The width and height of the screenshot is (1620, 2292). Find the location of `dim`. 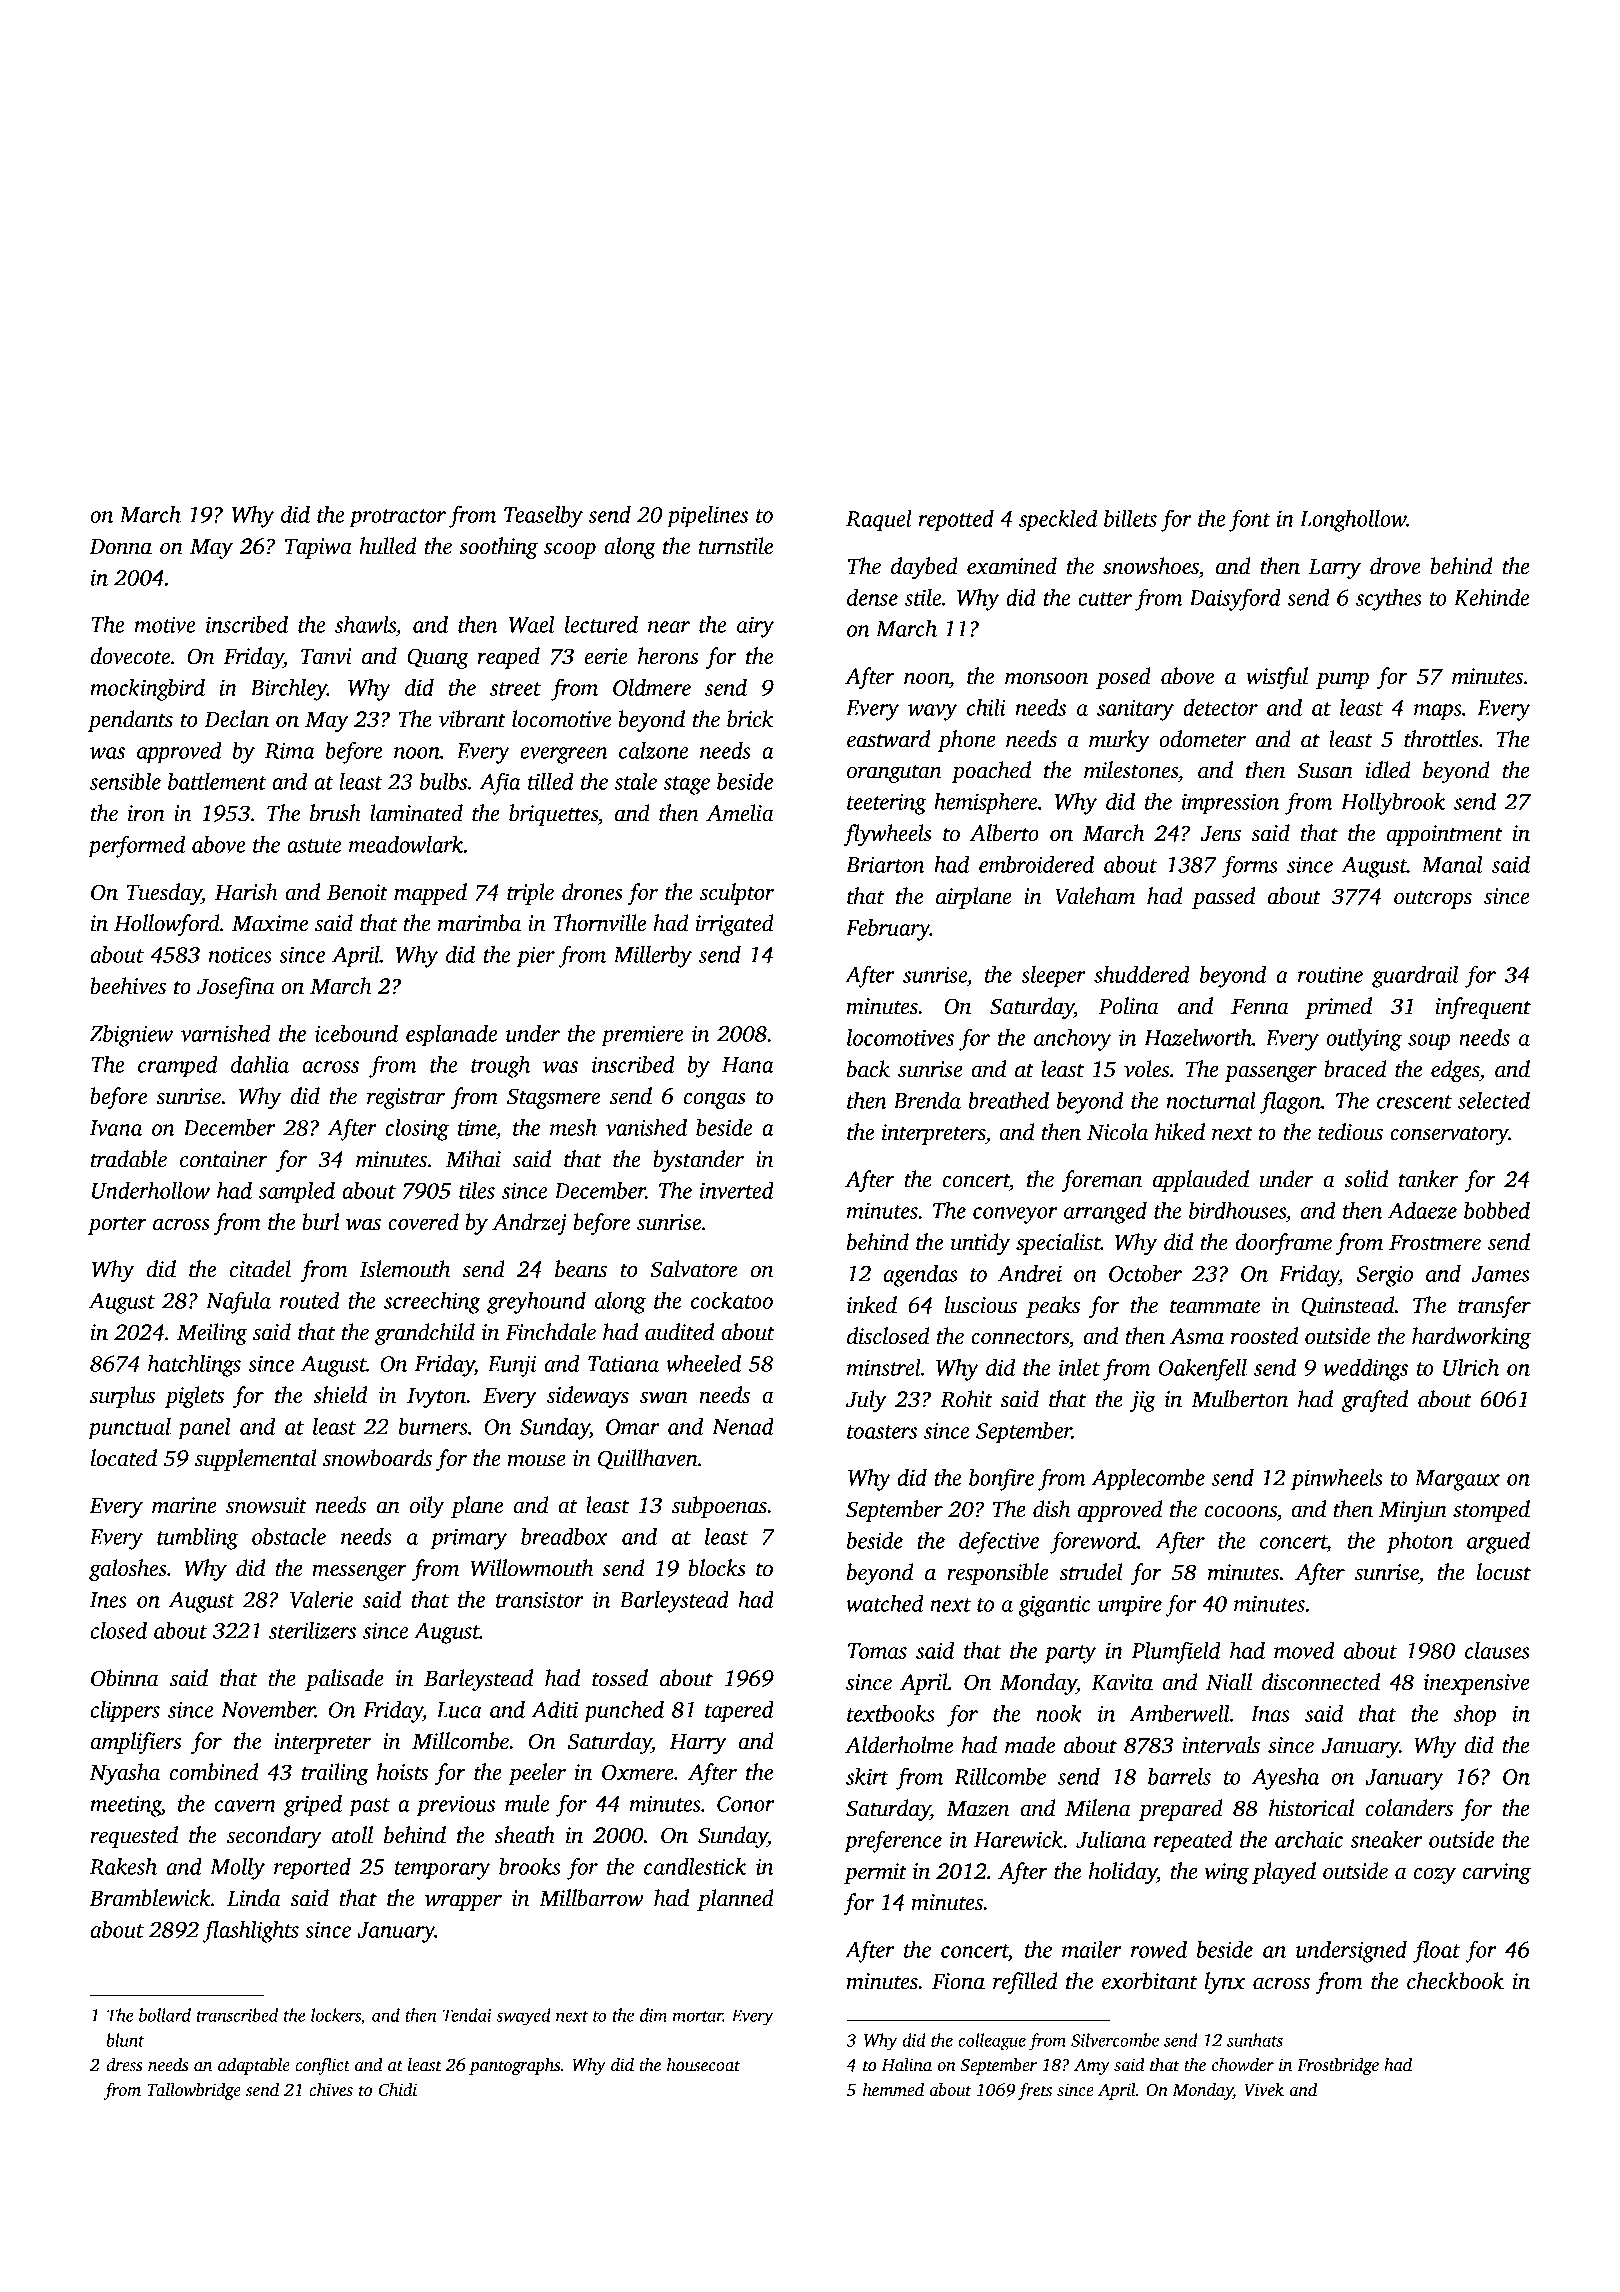

dim is located at coordinates (653, 2015).
